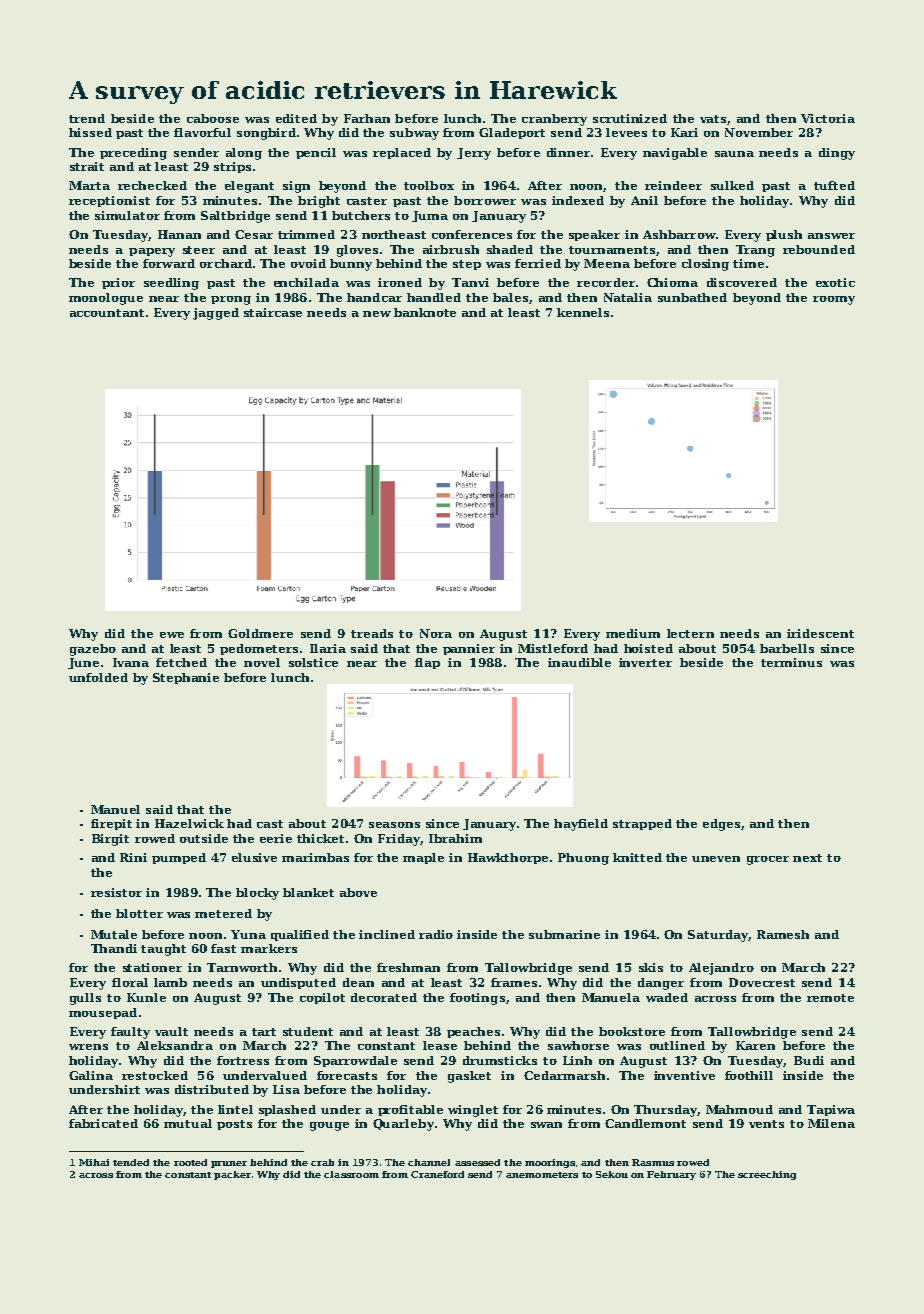 This page has height=1314, width=924. Describe the element at coordinates (834, 300) in the page. I see `roomy` at that location.
